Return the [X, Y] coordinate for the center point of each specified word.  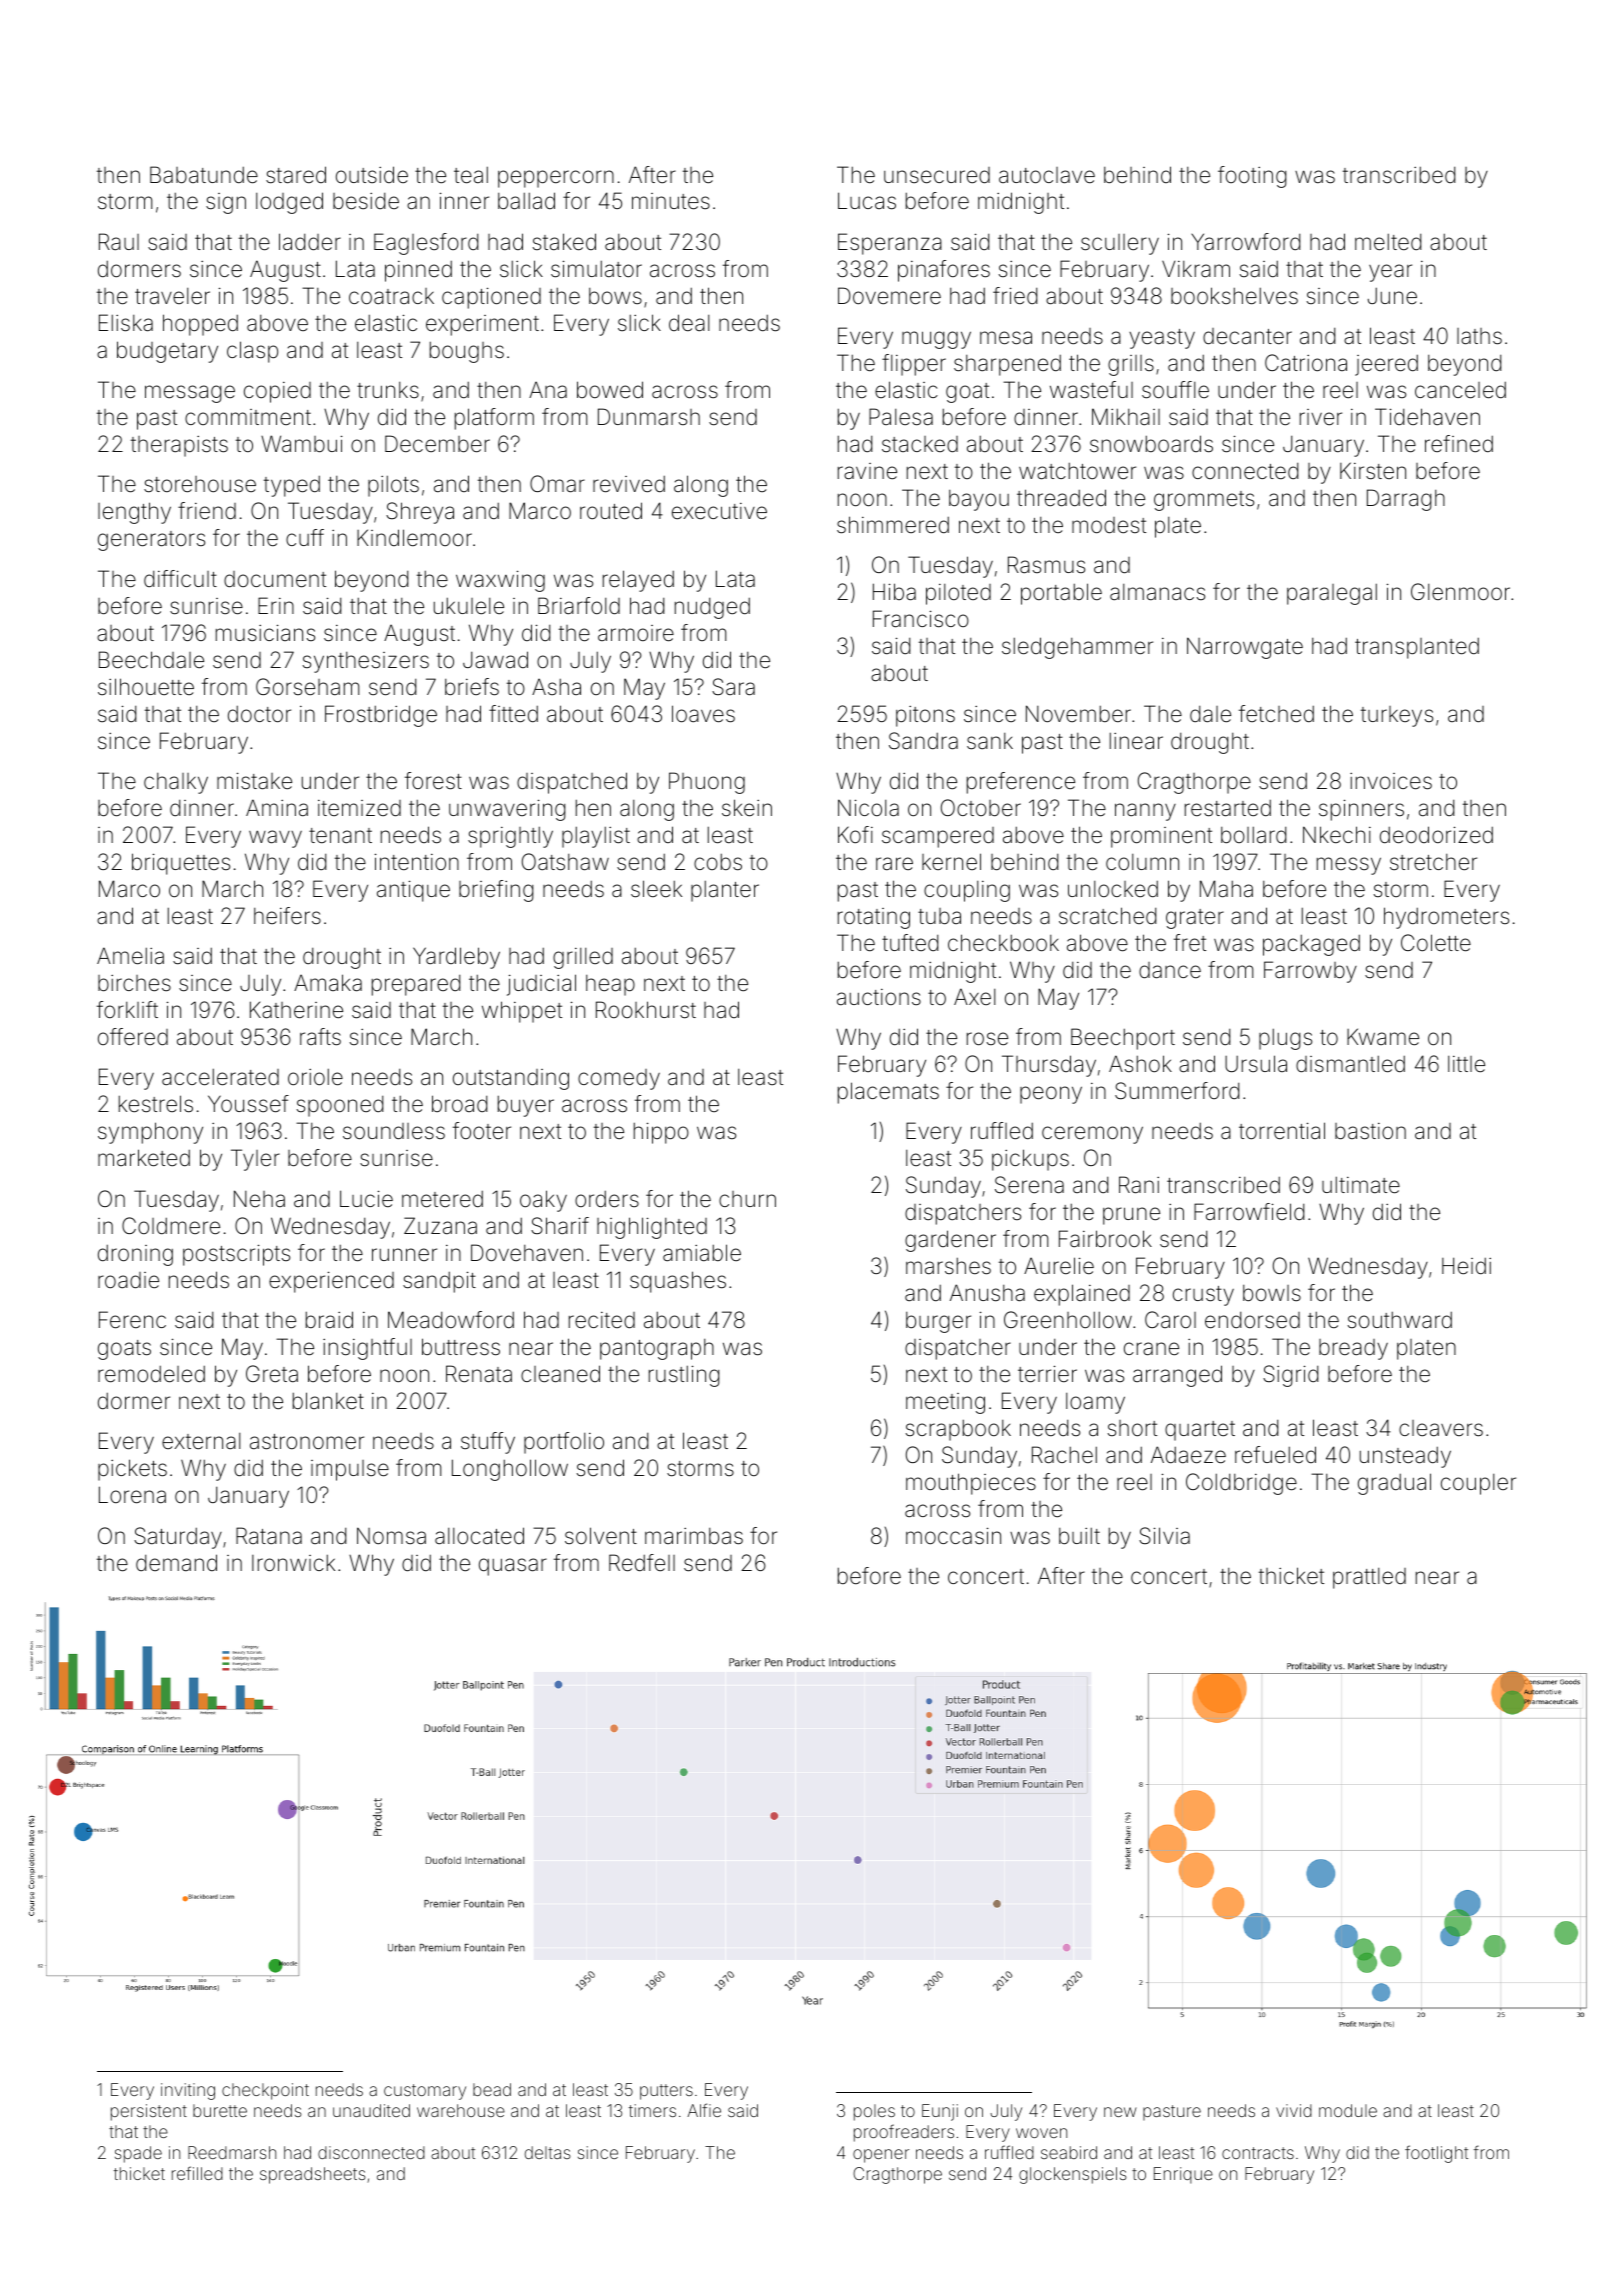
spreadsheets [313, 2175]
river [1321, 417]
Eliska [126, 323]
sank [990, 741]
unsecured [937, 175]
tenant [340, 836]
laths [1479, 336]
